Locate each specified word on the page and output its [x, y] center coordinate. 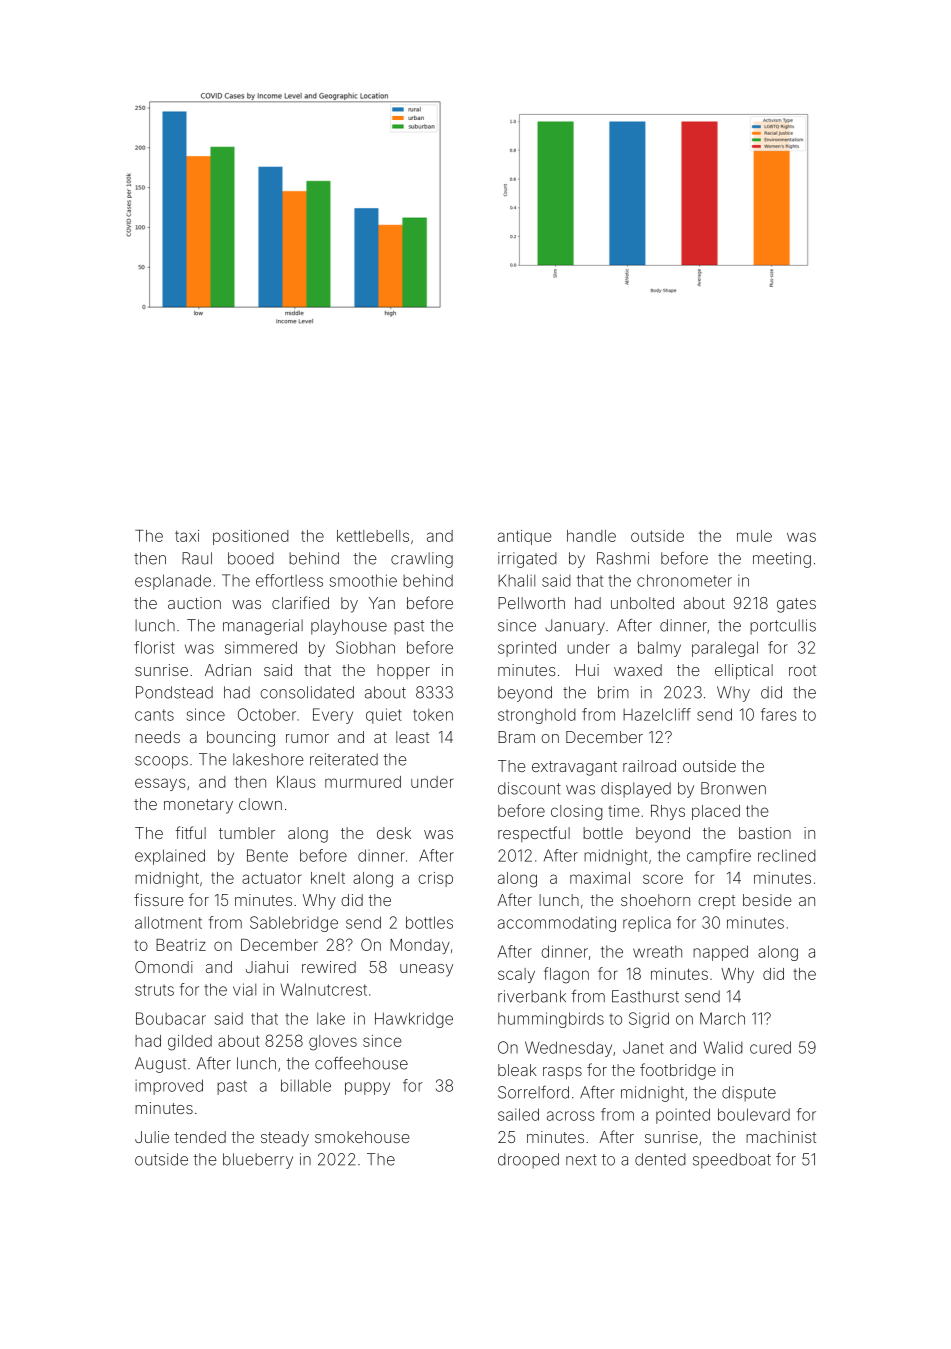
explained [170, 857]
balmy [659, 649]
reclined [787, 855]
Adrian [228, 670]
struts [154, 990]
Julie [152, 1137]
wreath [657, 952]
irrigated [527, 560]
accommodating [557, 924]
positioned [251, 537]
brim [613, 692]
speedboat [732, 1161]
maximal [600, 878]
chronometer [684, 580]
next [581, 1160]
